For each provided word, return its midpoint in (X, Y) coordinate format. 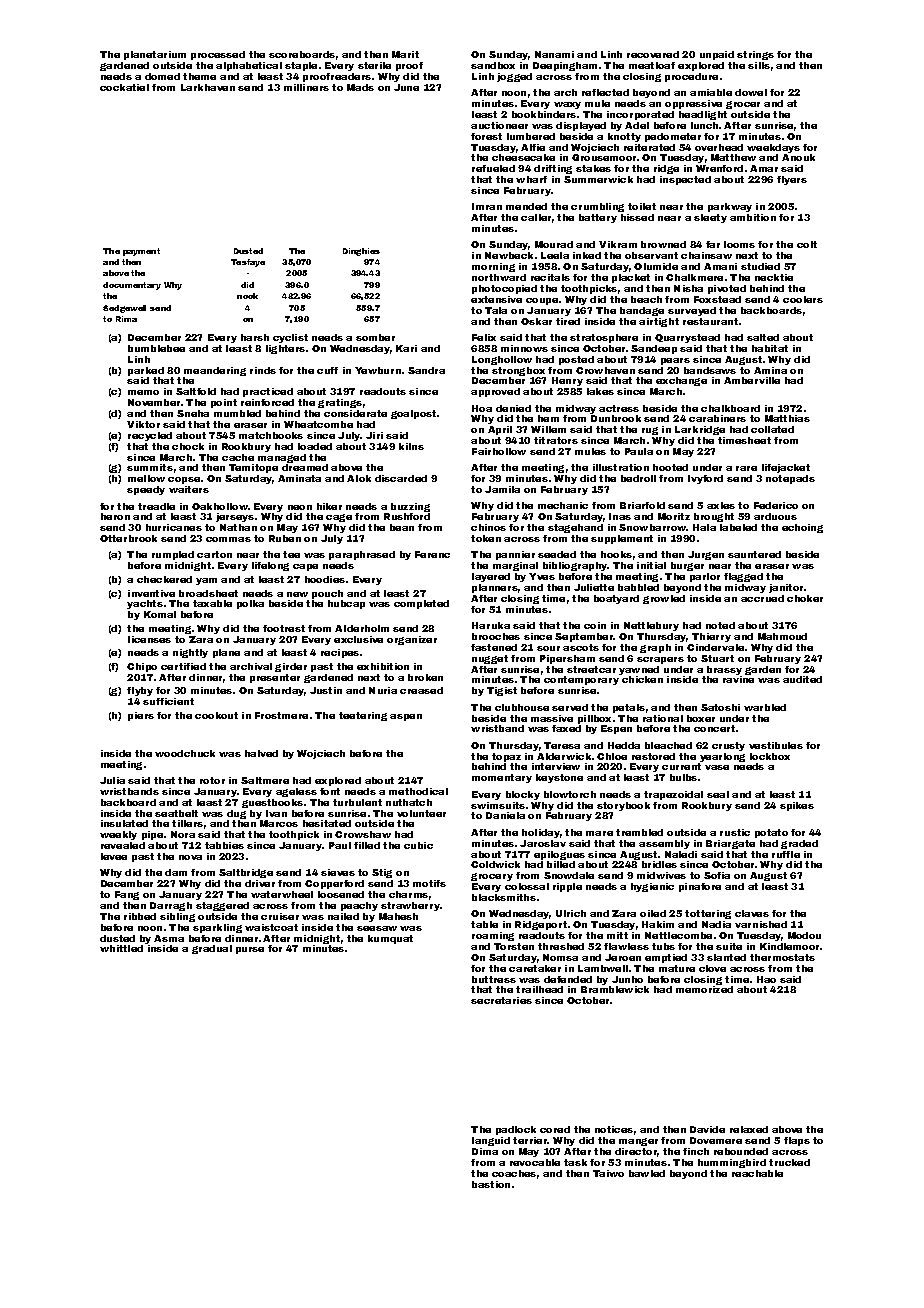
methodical (418, 791)
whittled (121, 948)
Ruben (285, 538)
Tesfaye (248, 263)
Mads (360, 87)
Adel (637, 125)
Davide (707, 1129)
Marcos (279, 823)
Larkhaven (208, 87)
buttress (494, 979)
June (406, 87)
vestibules (776, 745)
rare (746, 468)
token (486, 538)
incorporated (640, 115)
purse (250, 950)
